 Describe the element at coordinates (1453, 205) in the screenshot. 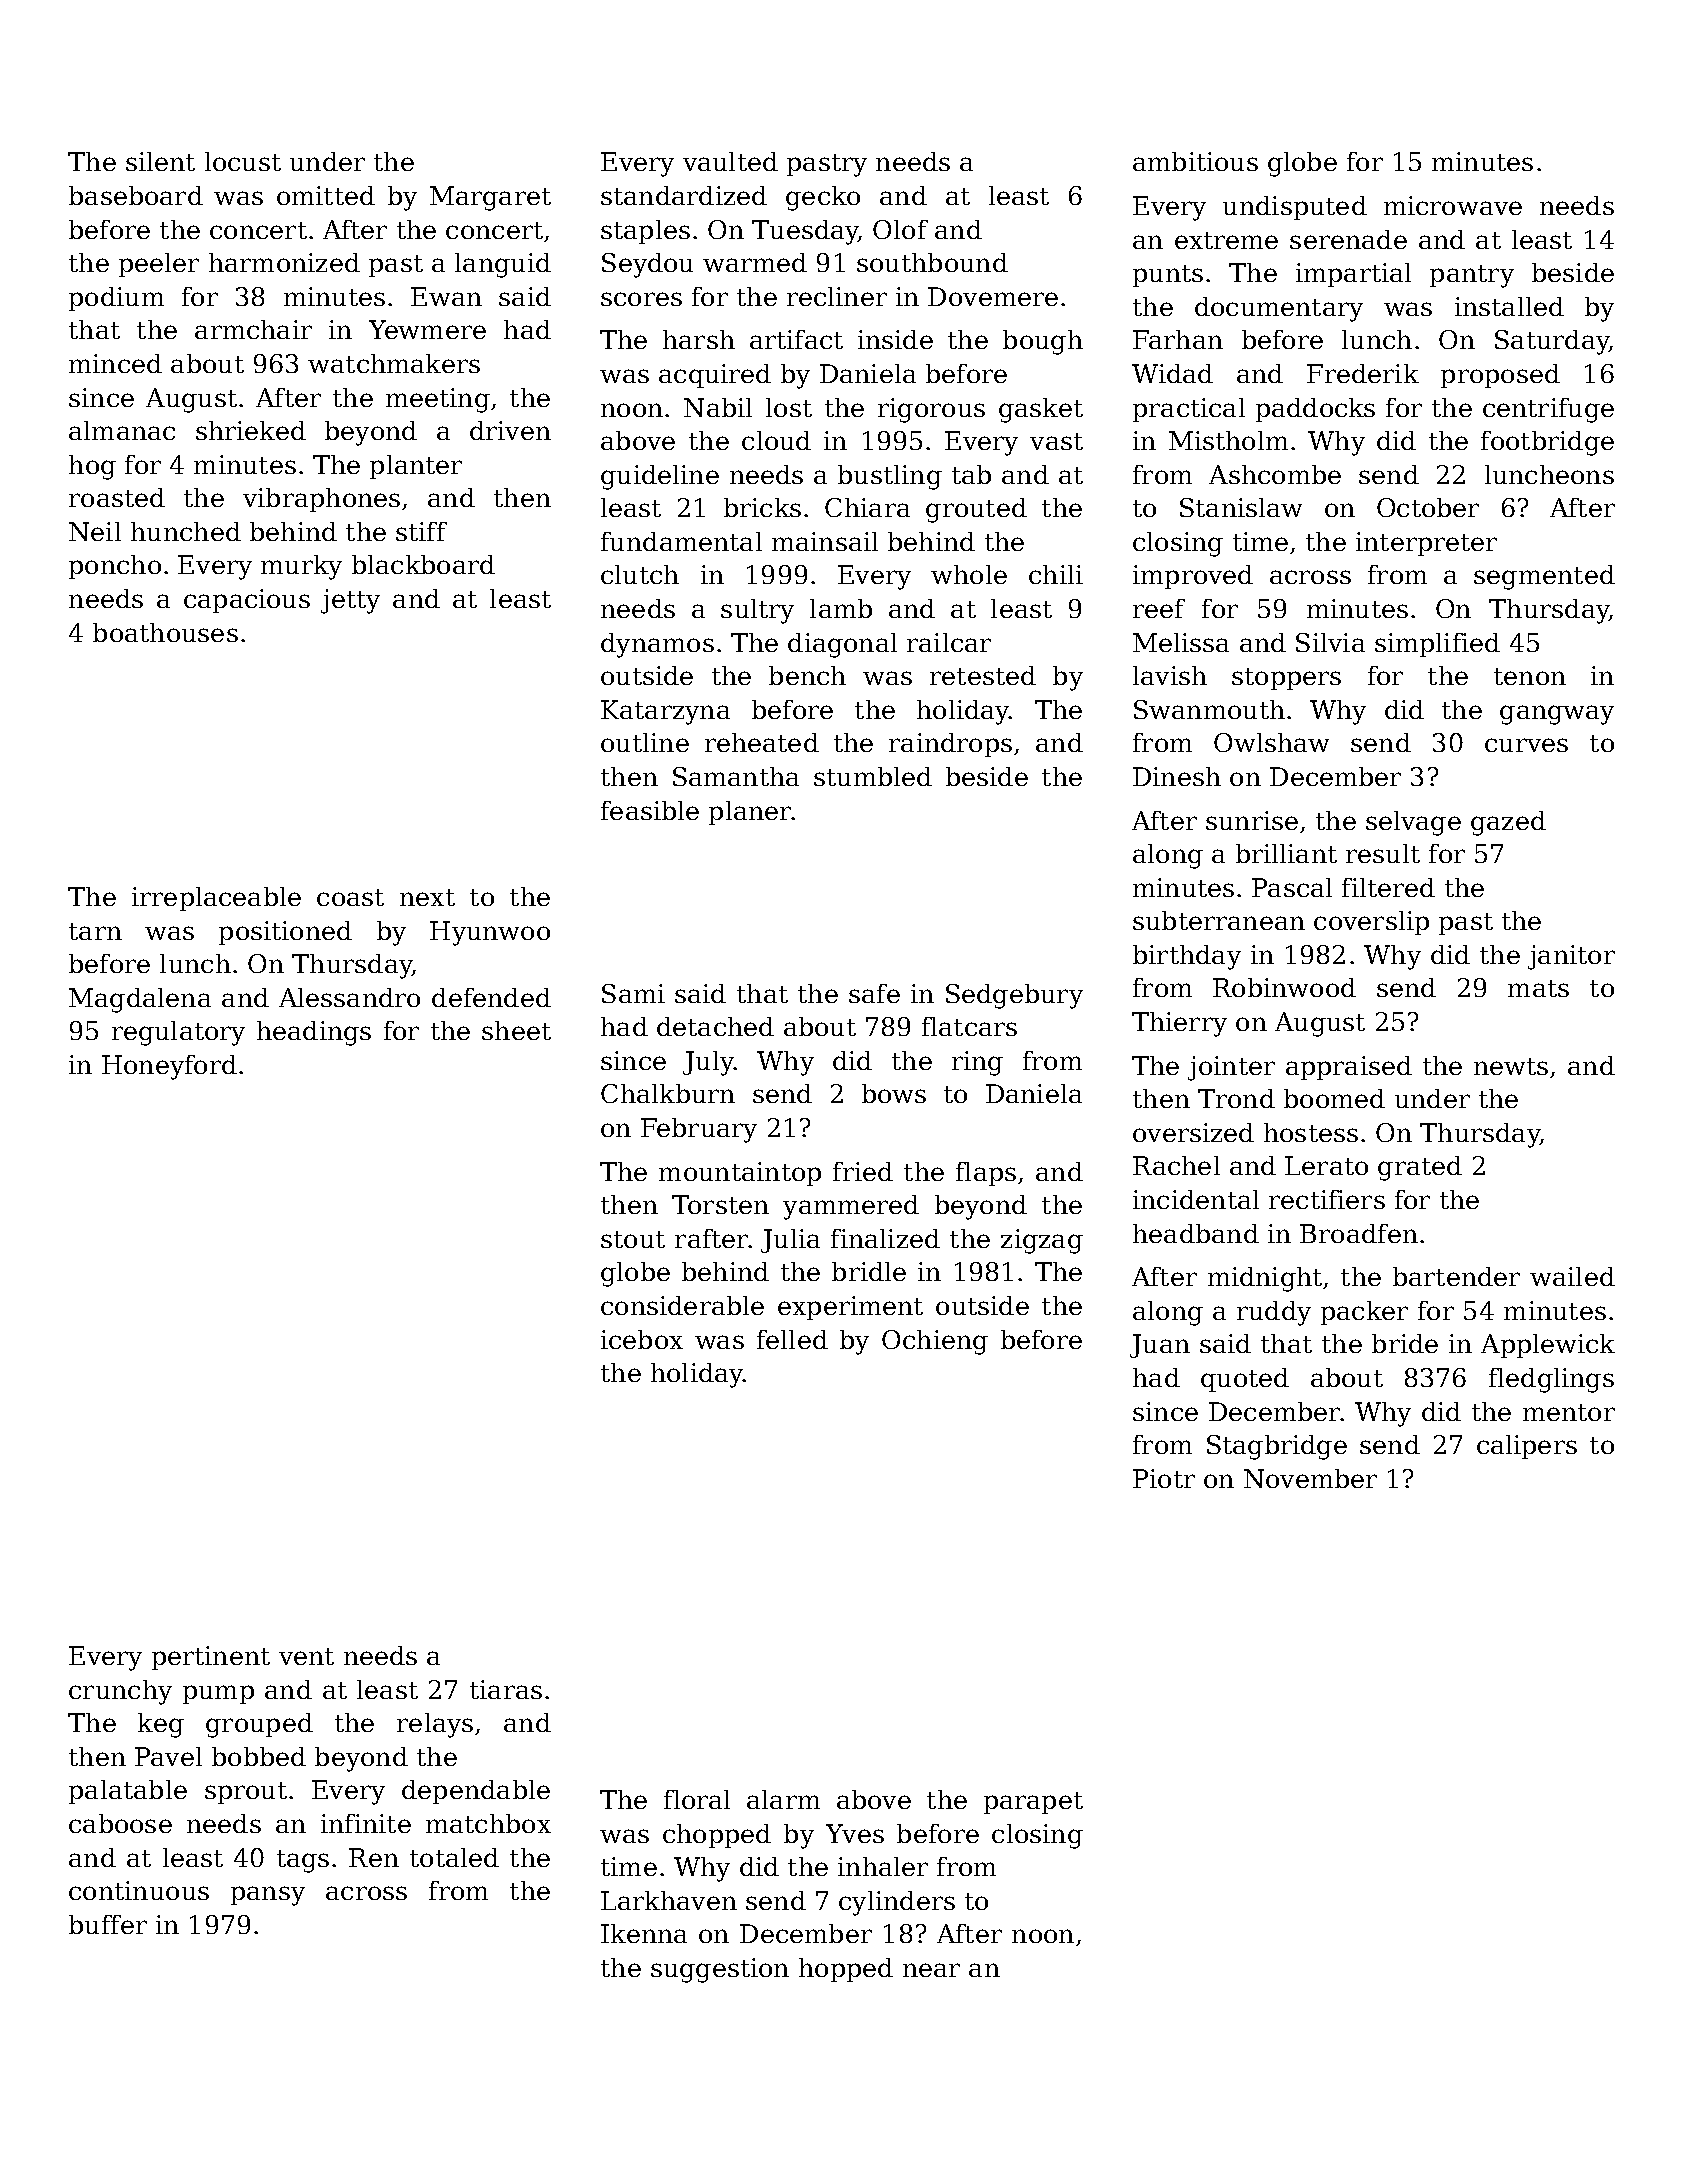

I see `microwave` at that location.
